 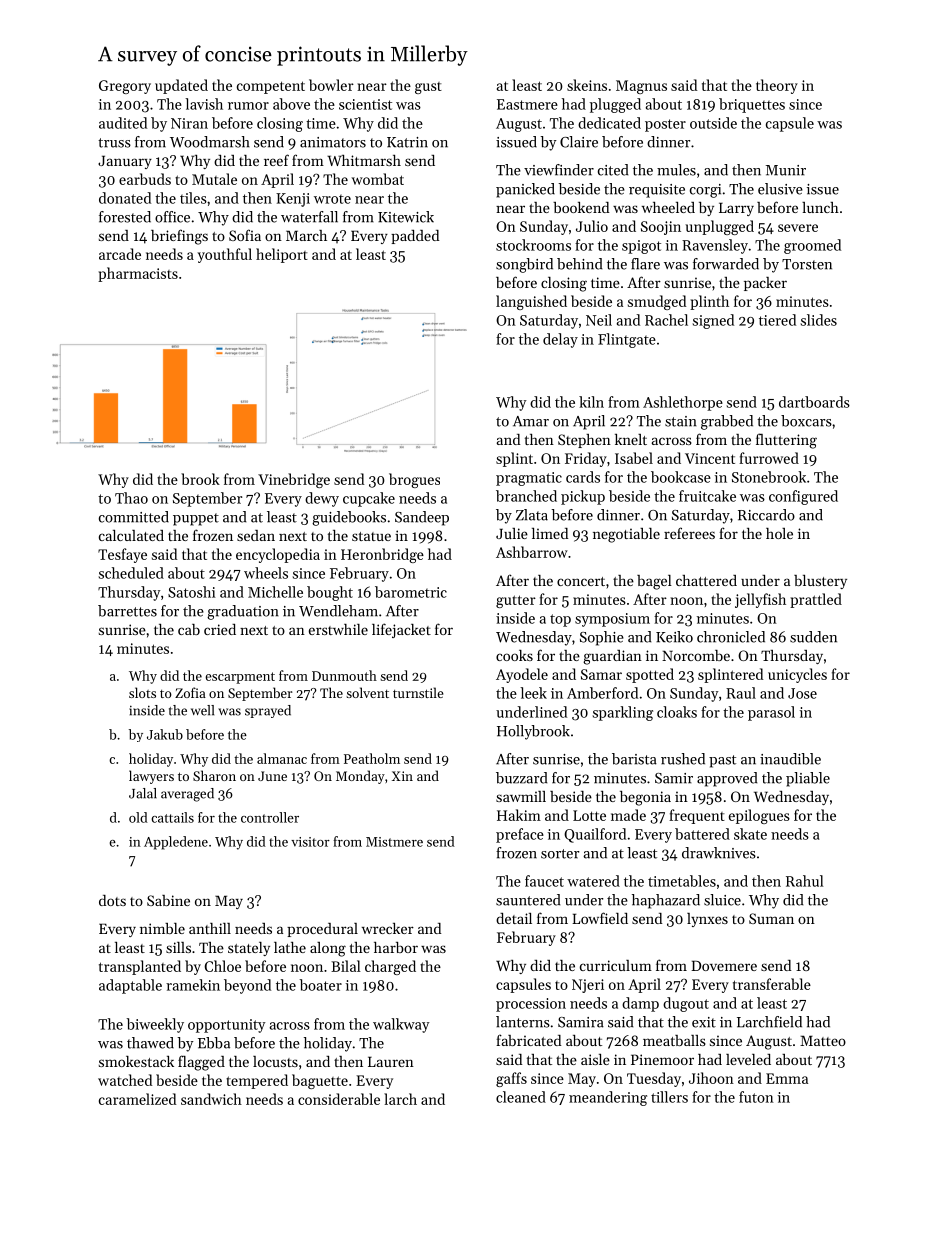 What do you see at coordinates (527, 104) in the image?
I see `Eastmere` at bounding box center [527, 104].
